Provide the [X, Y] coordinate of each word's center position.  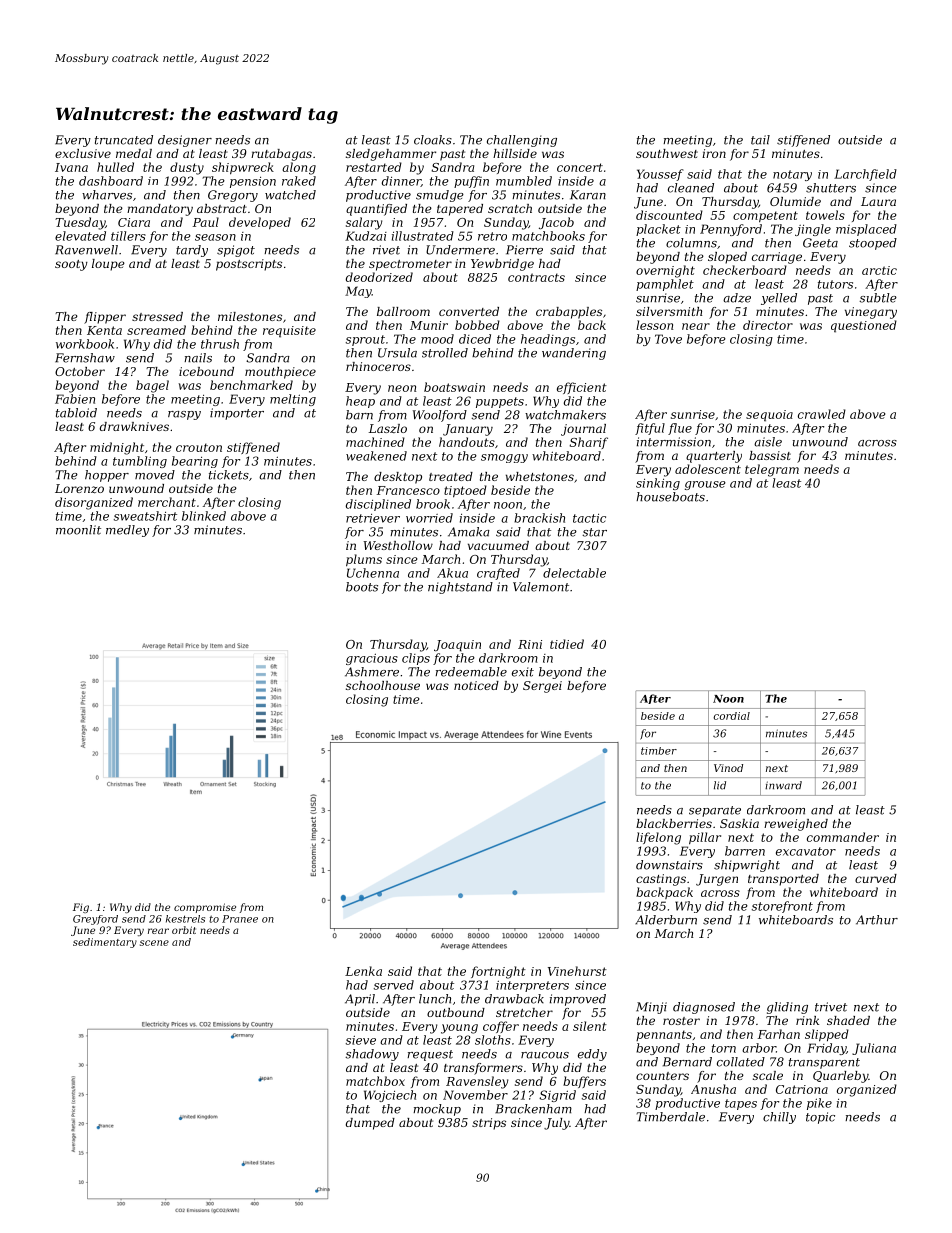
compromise [205, 908]
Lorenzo [79, 488]
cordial [731, 716]
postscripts [249, 265]
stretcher [524, 1012]
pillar [705, 838]
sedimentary [105, 943]
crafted [498, 574]
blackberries [674, 823]
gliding [787, 1008]
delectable [574, 573]
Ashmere [372, 672]
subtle [878, 298]
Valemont [541, 587]
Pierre [524, 250]
